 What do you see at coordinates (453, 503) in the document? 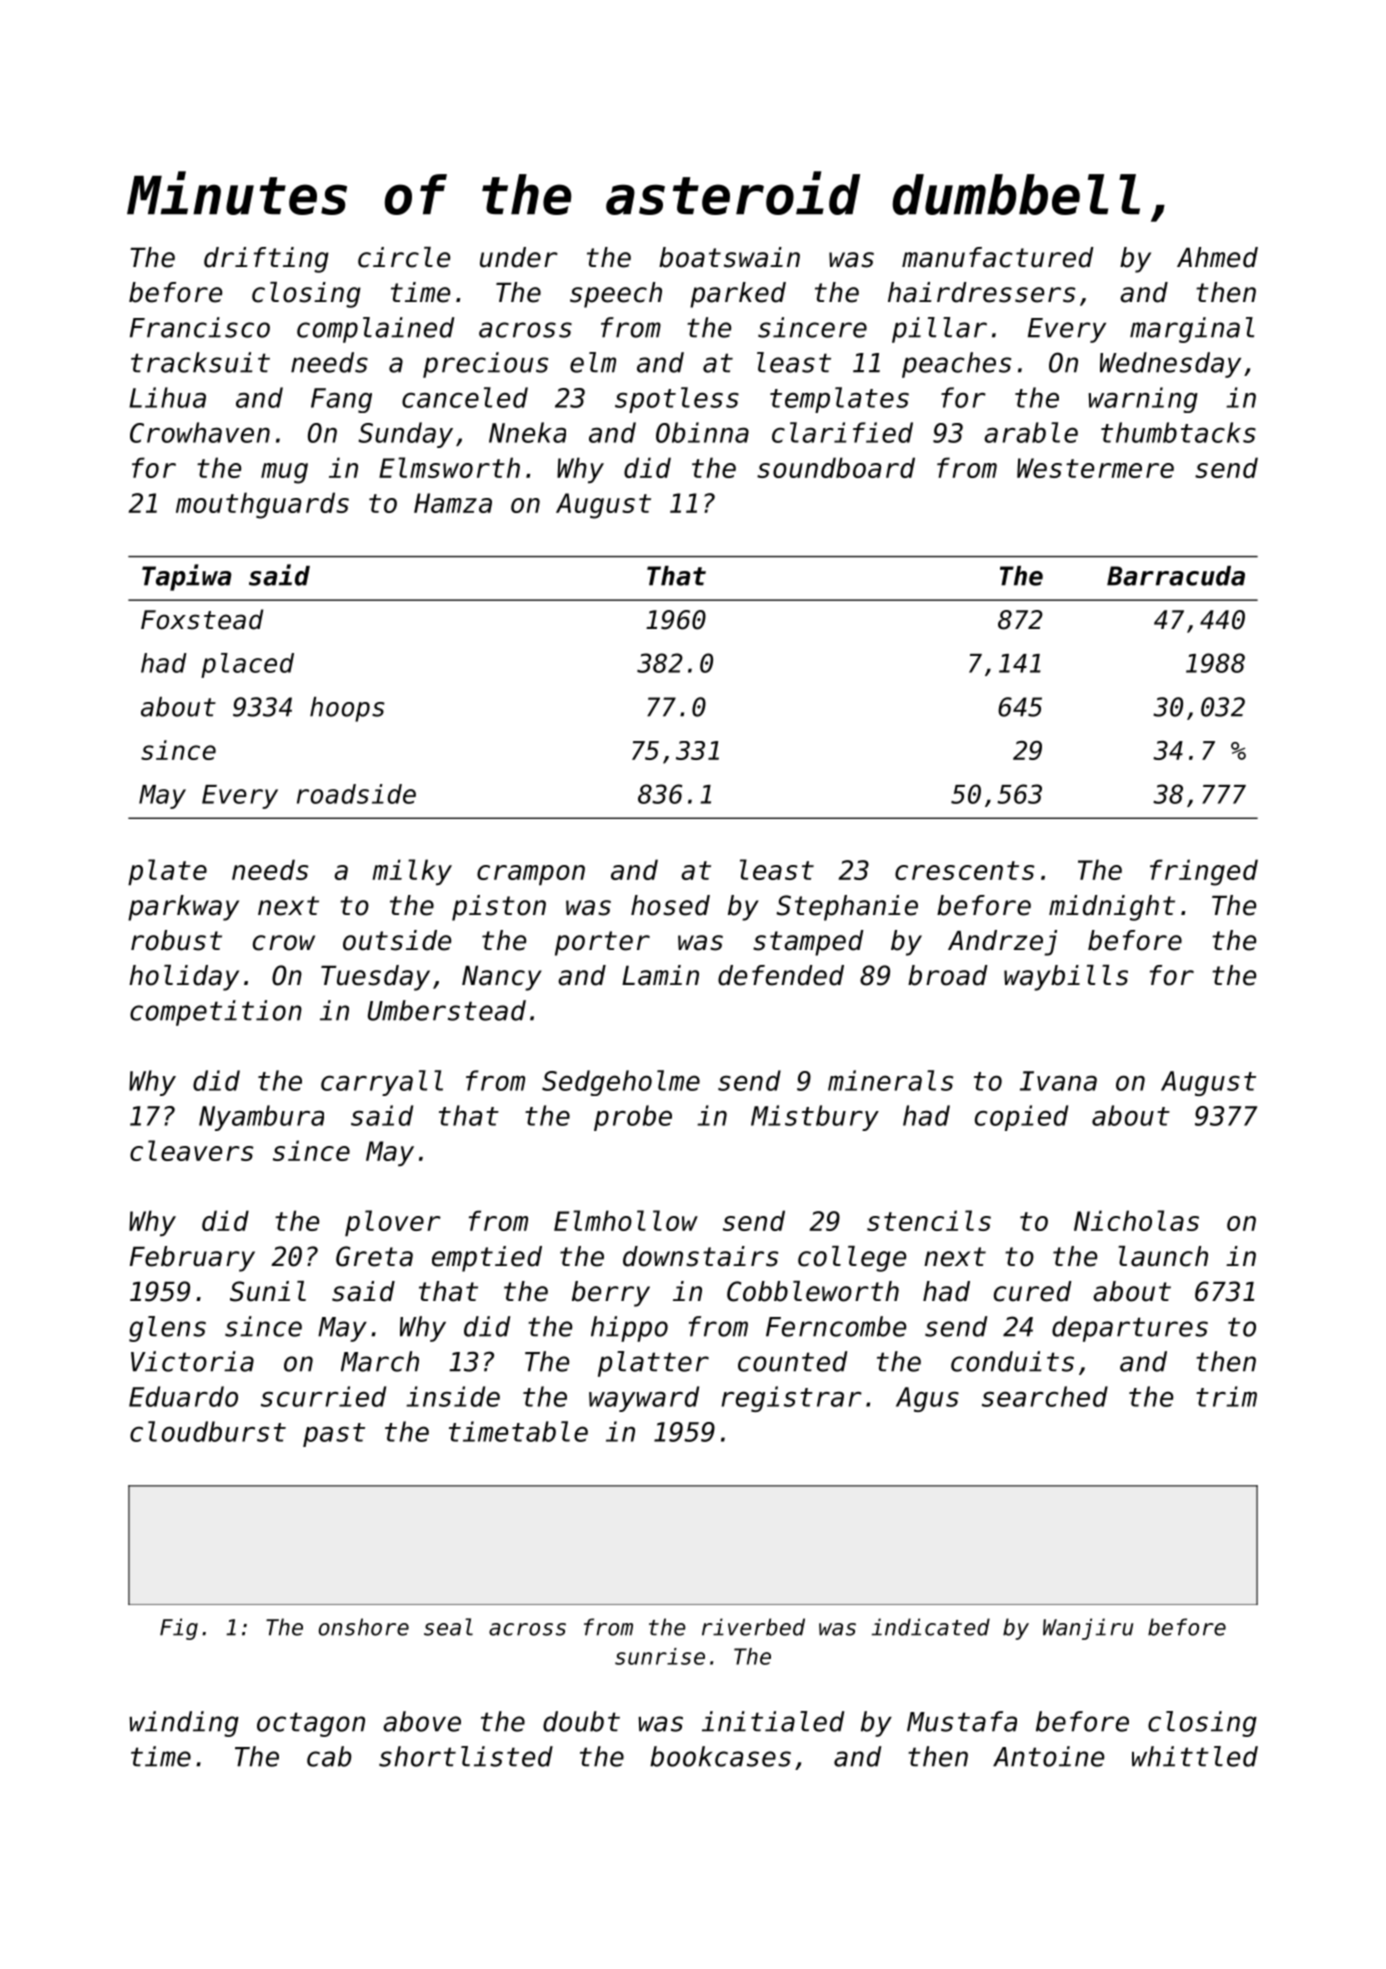
I see `Hamza` at bounding box center [453, 503].
